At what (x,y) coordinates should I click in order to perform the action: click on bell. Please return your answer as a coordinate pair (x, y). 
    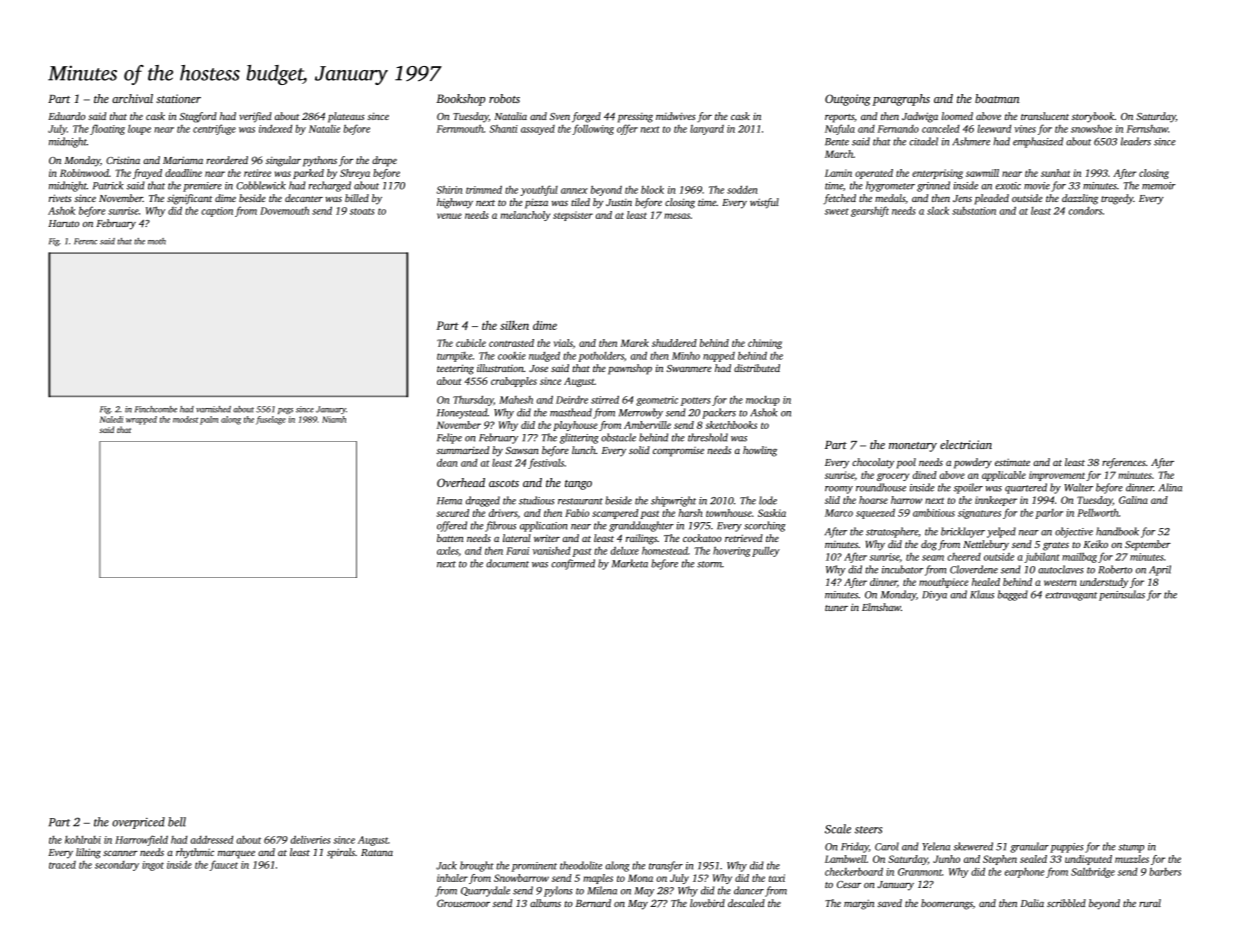
    Looking at the image, I should click on (177, 822).
